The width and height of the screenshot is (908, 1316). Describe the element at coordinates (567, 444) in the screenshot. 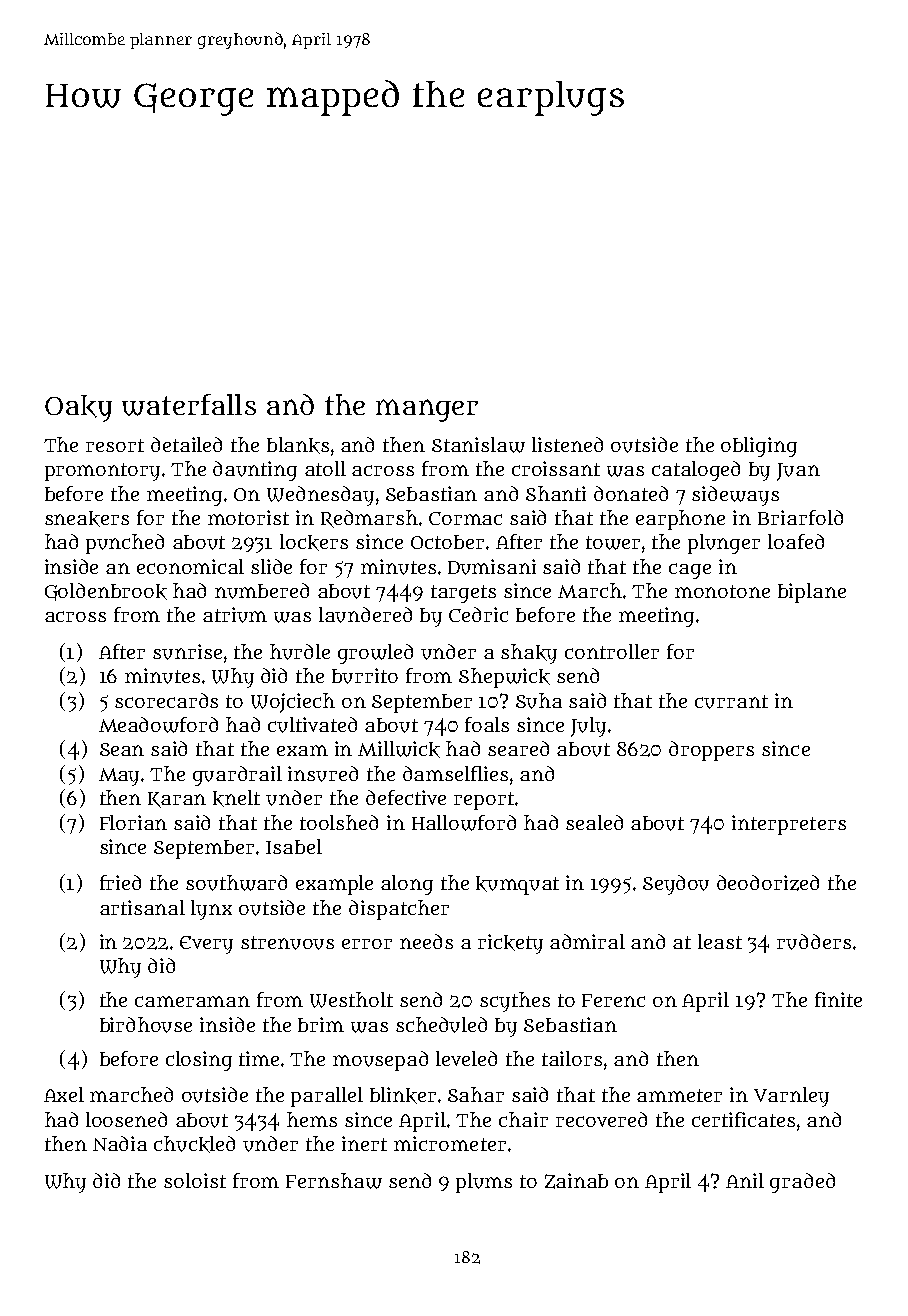

I see `listened` at that location.
